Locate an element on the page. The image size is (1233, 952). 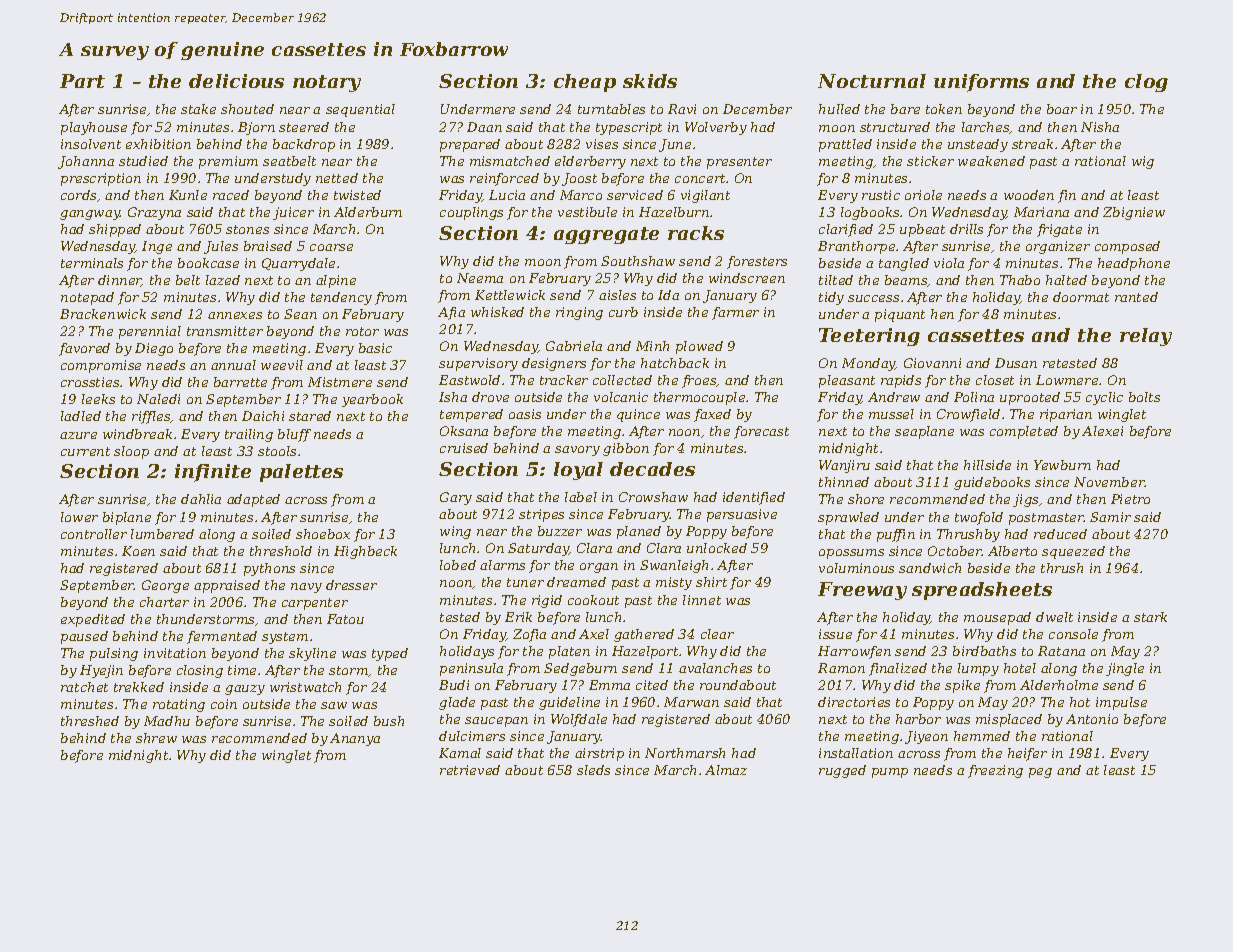
Zofia is located at coordinates (529, 635).
